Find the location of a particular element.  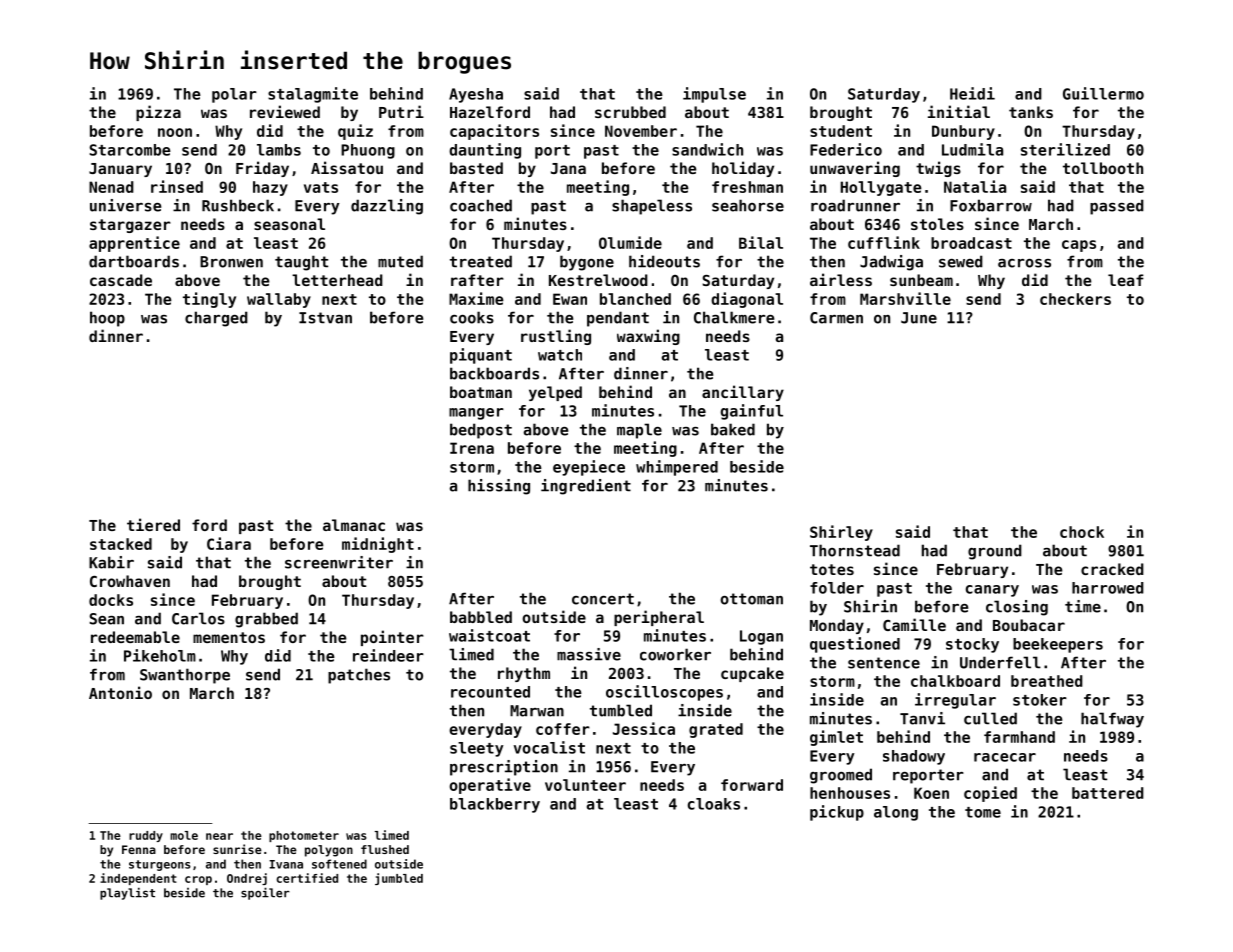

Maxime is located at coordinates (476, 298).
